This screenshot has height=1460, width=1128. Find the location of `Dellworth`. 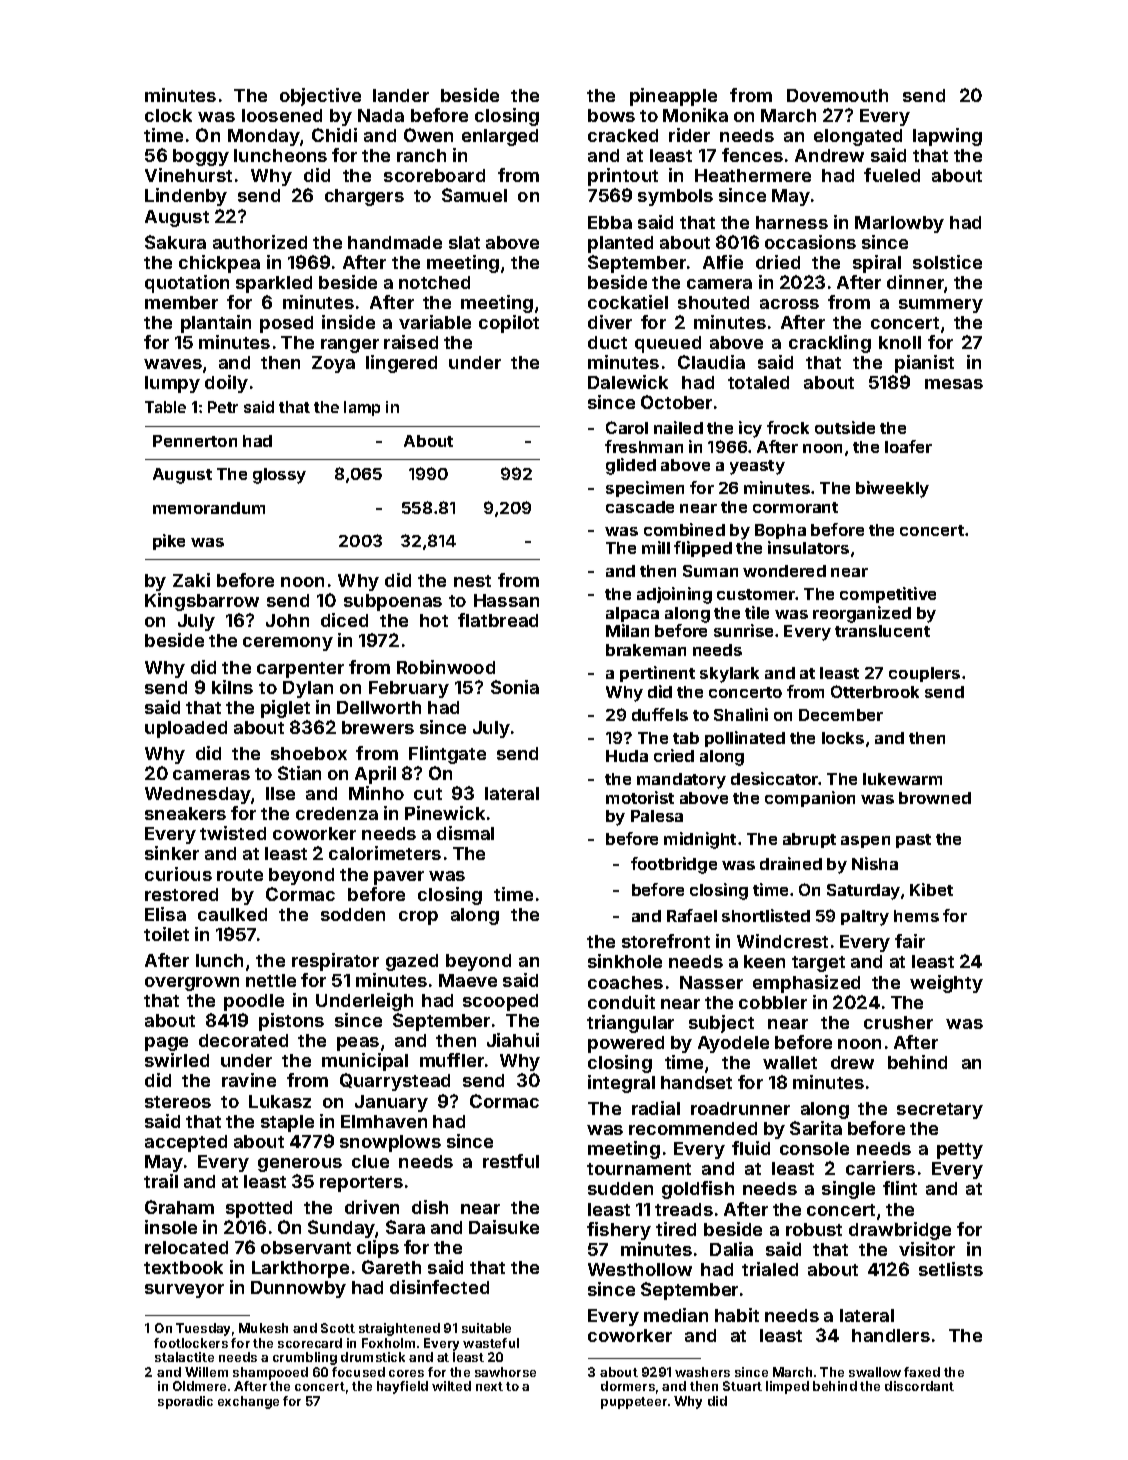

Dellworth is located at coordinates (379, 707).
